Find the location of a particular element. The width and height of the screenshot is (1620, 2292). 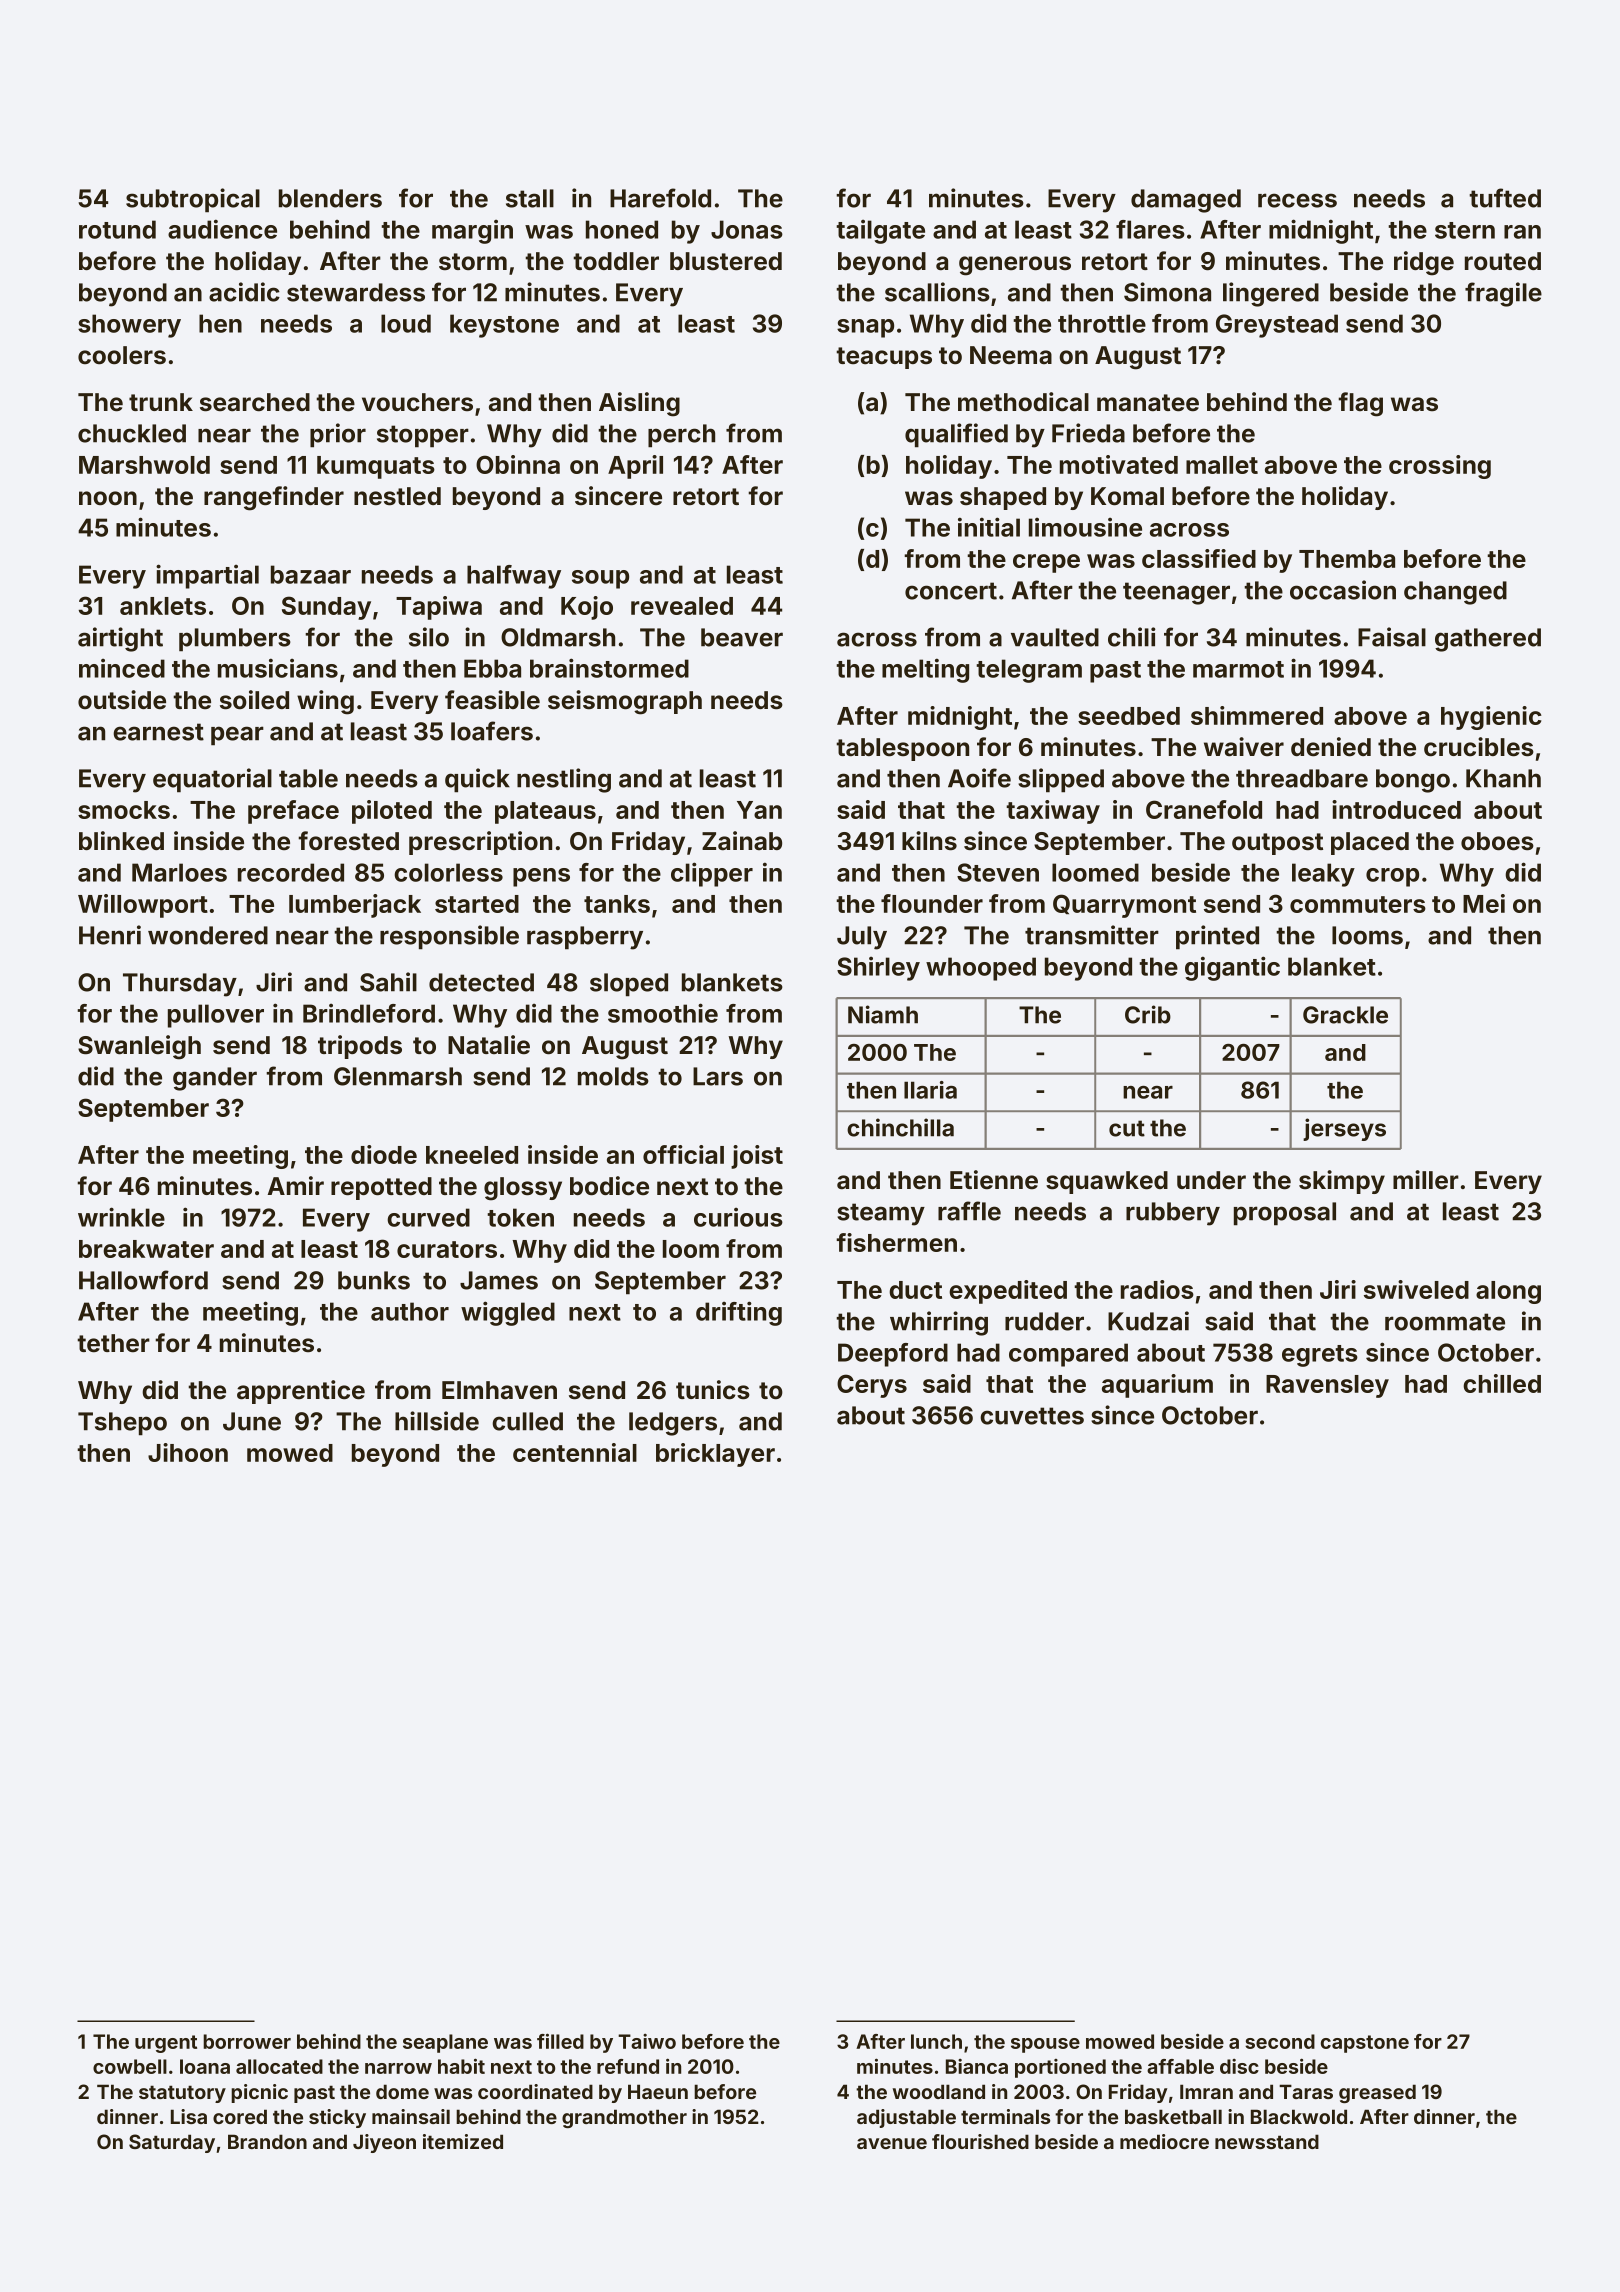

urgent is located at coordinates (166, 2044).
